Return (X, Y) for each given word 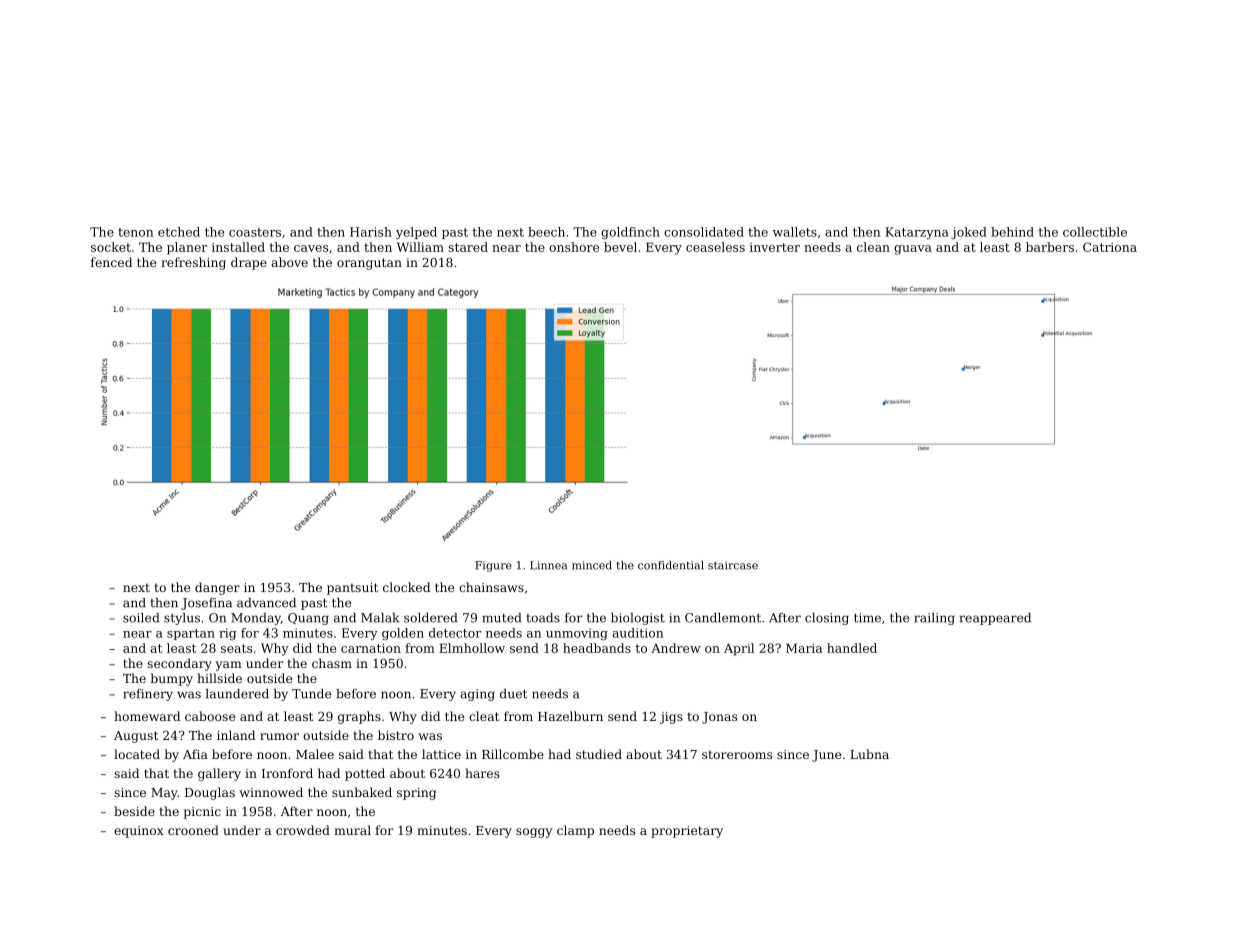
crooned (193, 830)
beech (546, 232)
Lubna (869, 754)
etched (179, 232)
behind (1012, 232)
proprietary (687, 832)
